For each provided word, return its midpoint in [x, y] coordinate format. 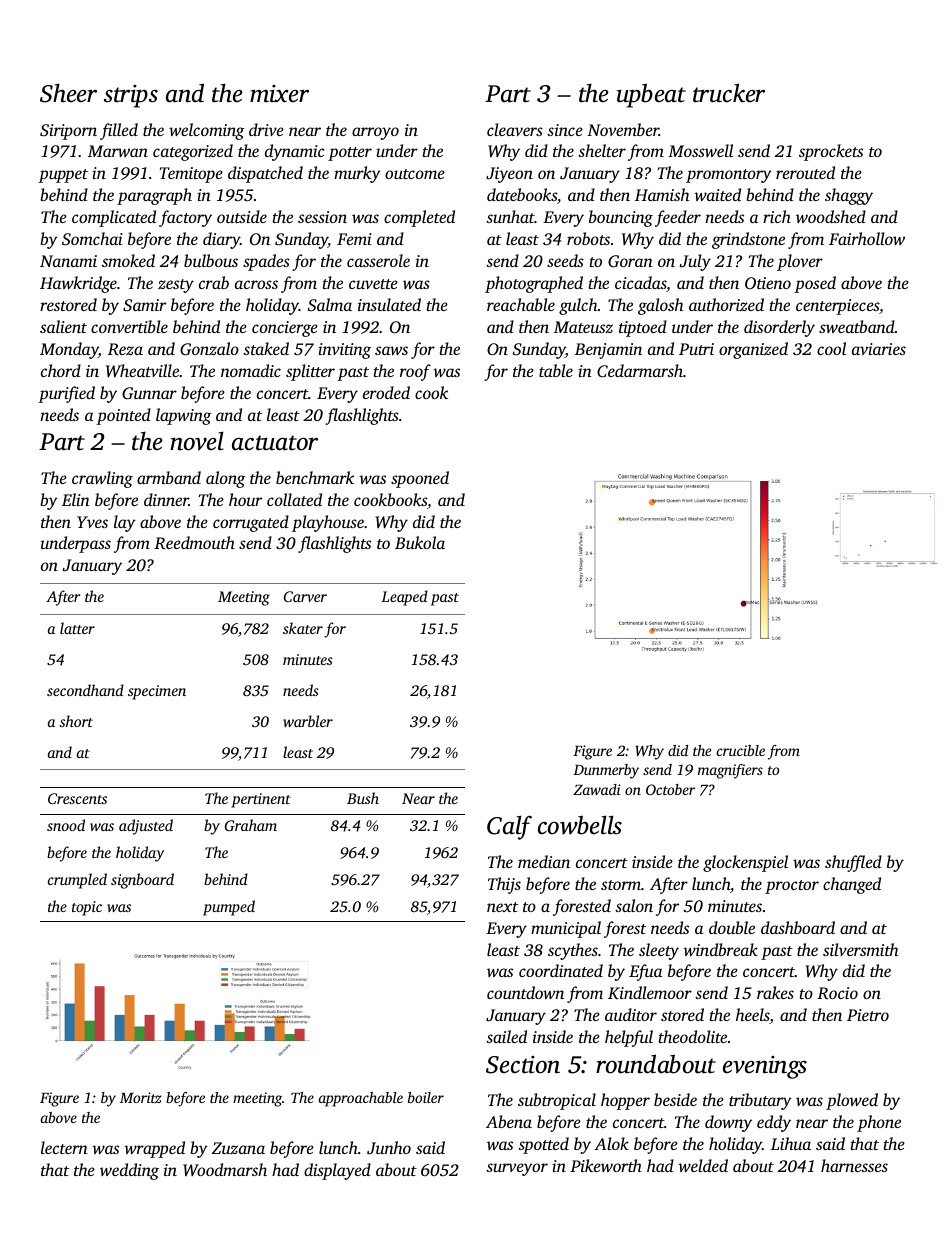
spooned [420, 479]
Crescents [77, 798]
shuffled [853, 863]
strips [131, 96]
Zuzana [238, 1148]
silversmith [861, 949]
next [502, 907]
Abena [509, 1121]
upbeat [651, 95]
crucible [741, 750]
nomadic [251, 370]
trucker [729, 93]
